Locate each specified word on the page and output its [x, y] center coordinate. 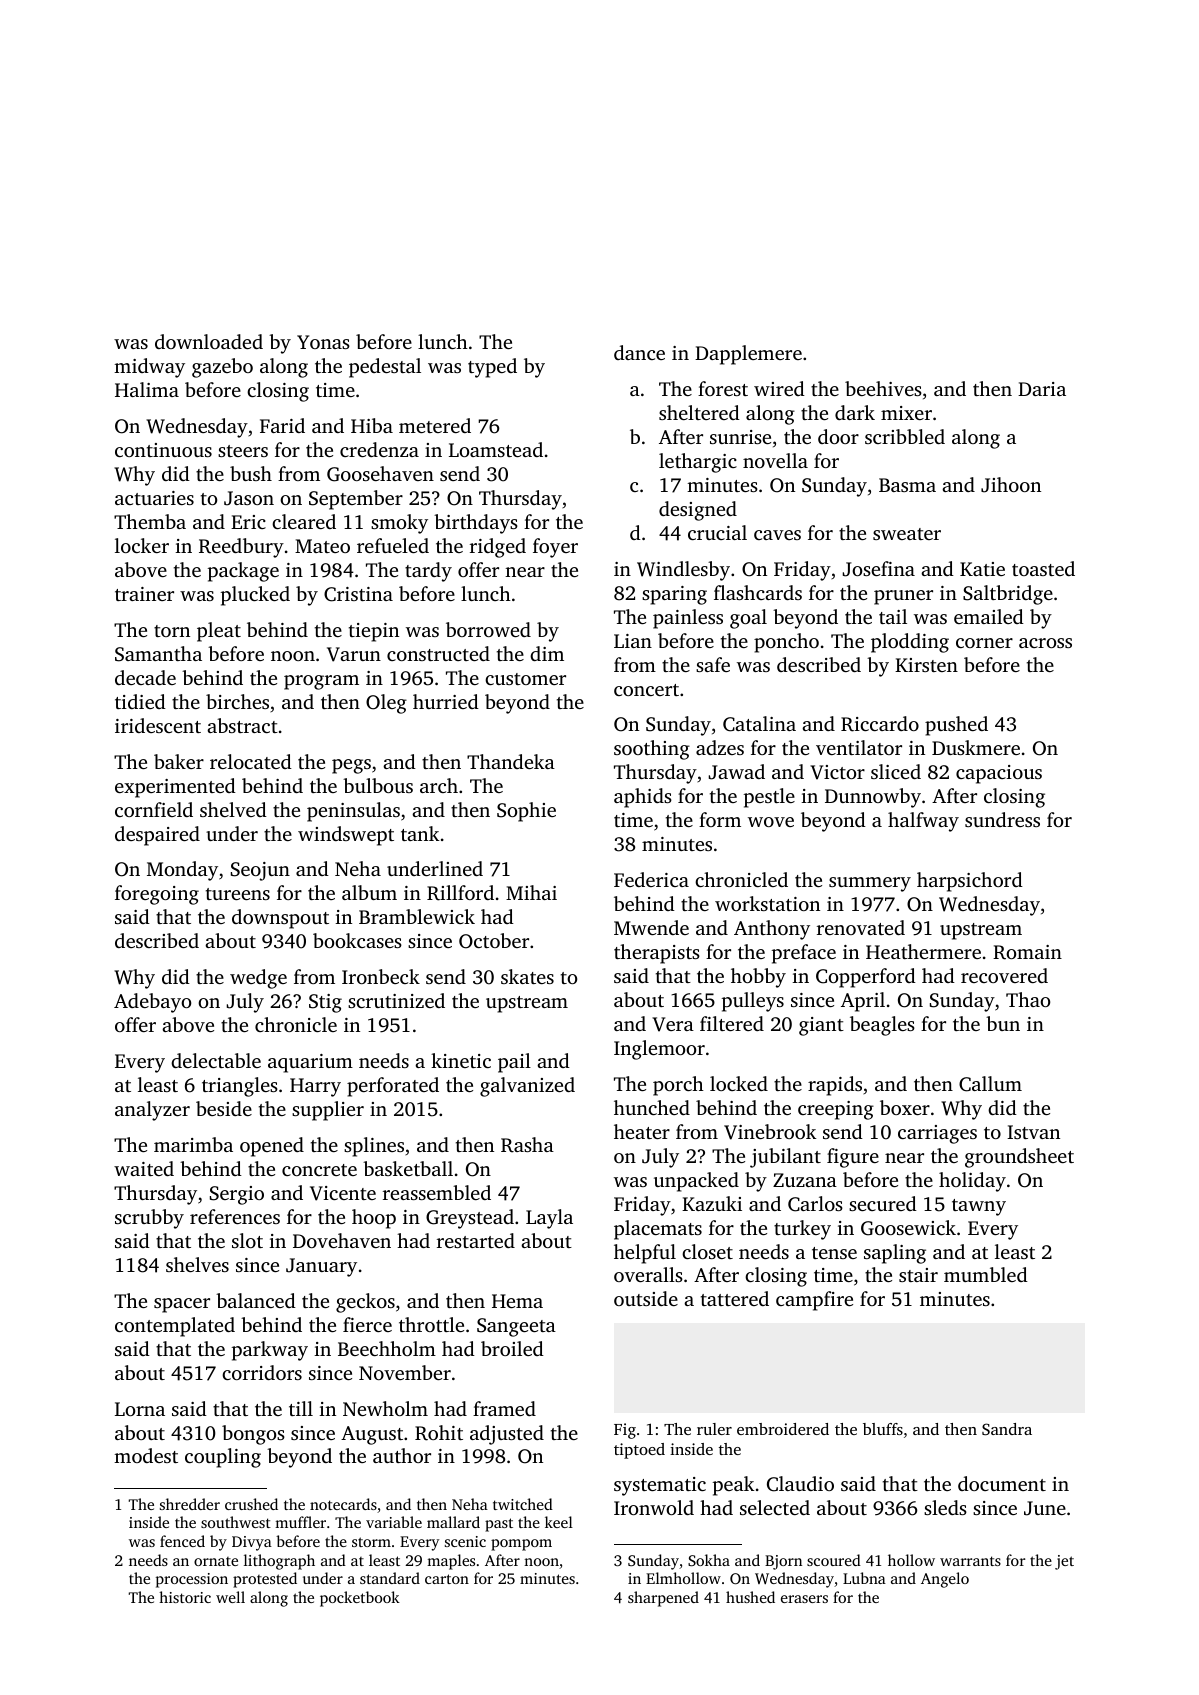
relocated [251, 761]
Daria [1042, 389]
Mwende [651, 927]
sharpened [663, 1599]
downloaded [209, 341]
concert [646, 690]
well [230, 1597]
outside [646, 1298]
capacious [999, 774]
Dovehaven [342, 1240]
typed [492, 368]
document [1002, 1483]
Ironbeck [381, 976]
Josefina [878, 569]
